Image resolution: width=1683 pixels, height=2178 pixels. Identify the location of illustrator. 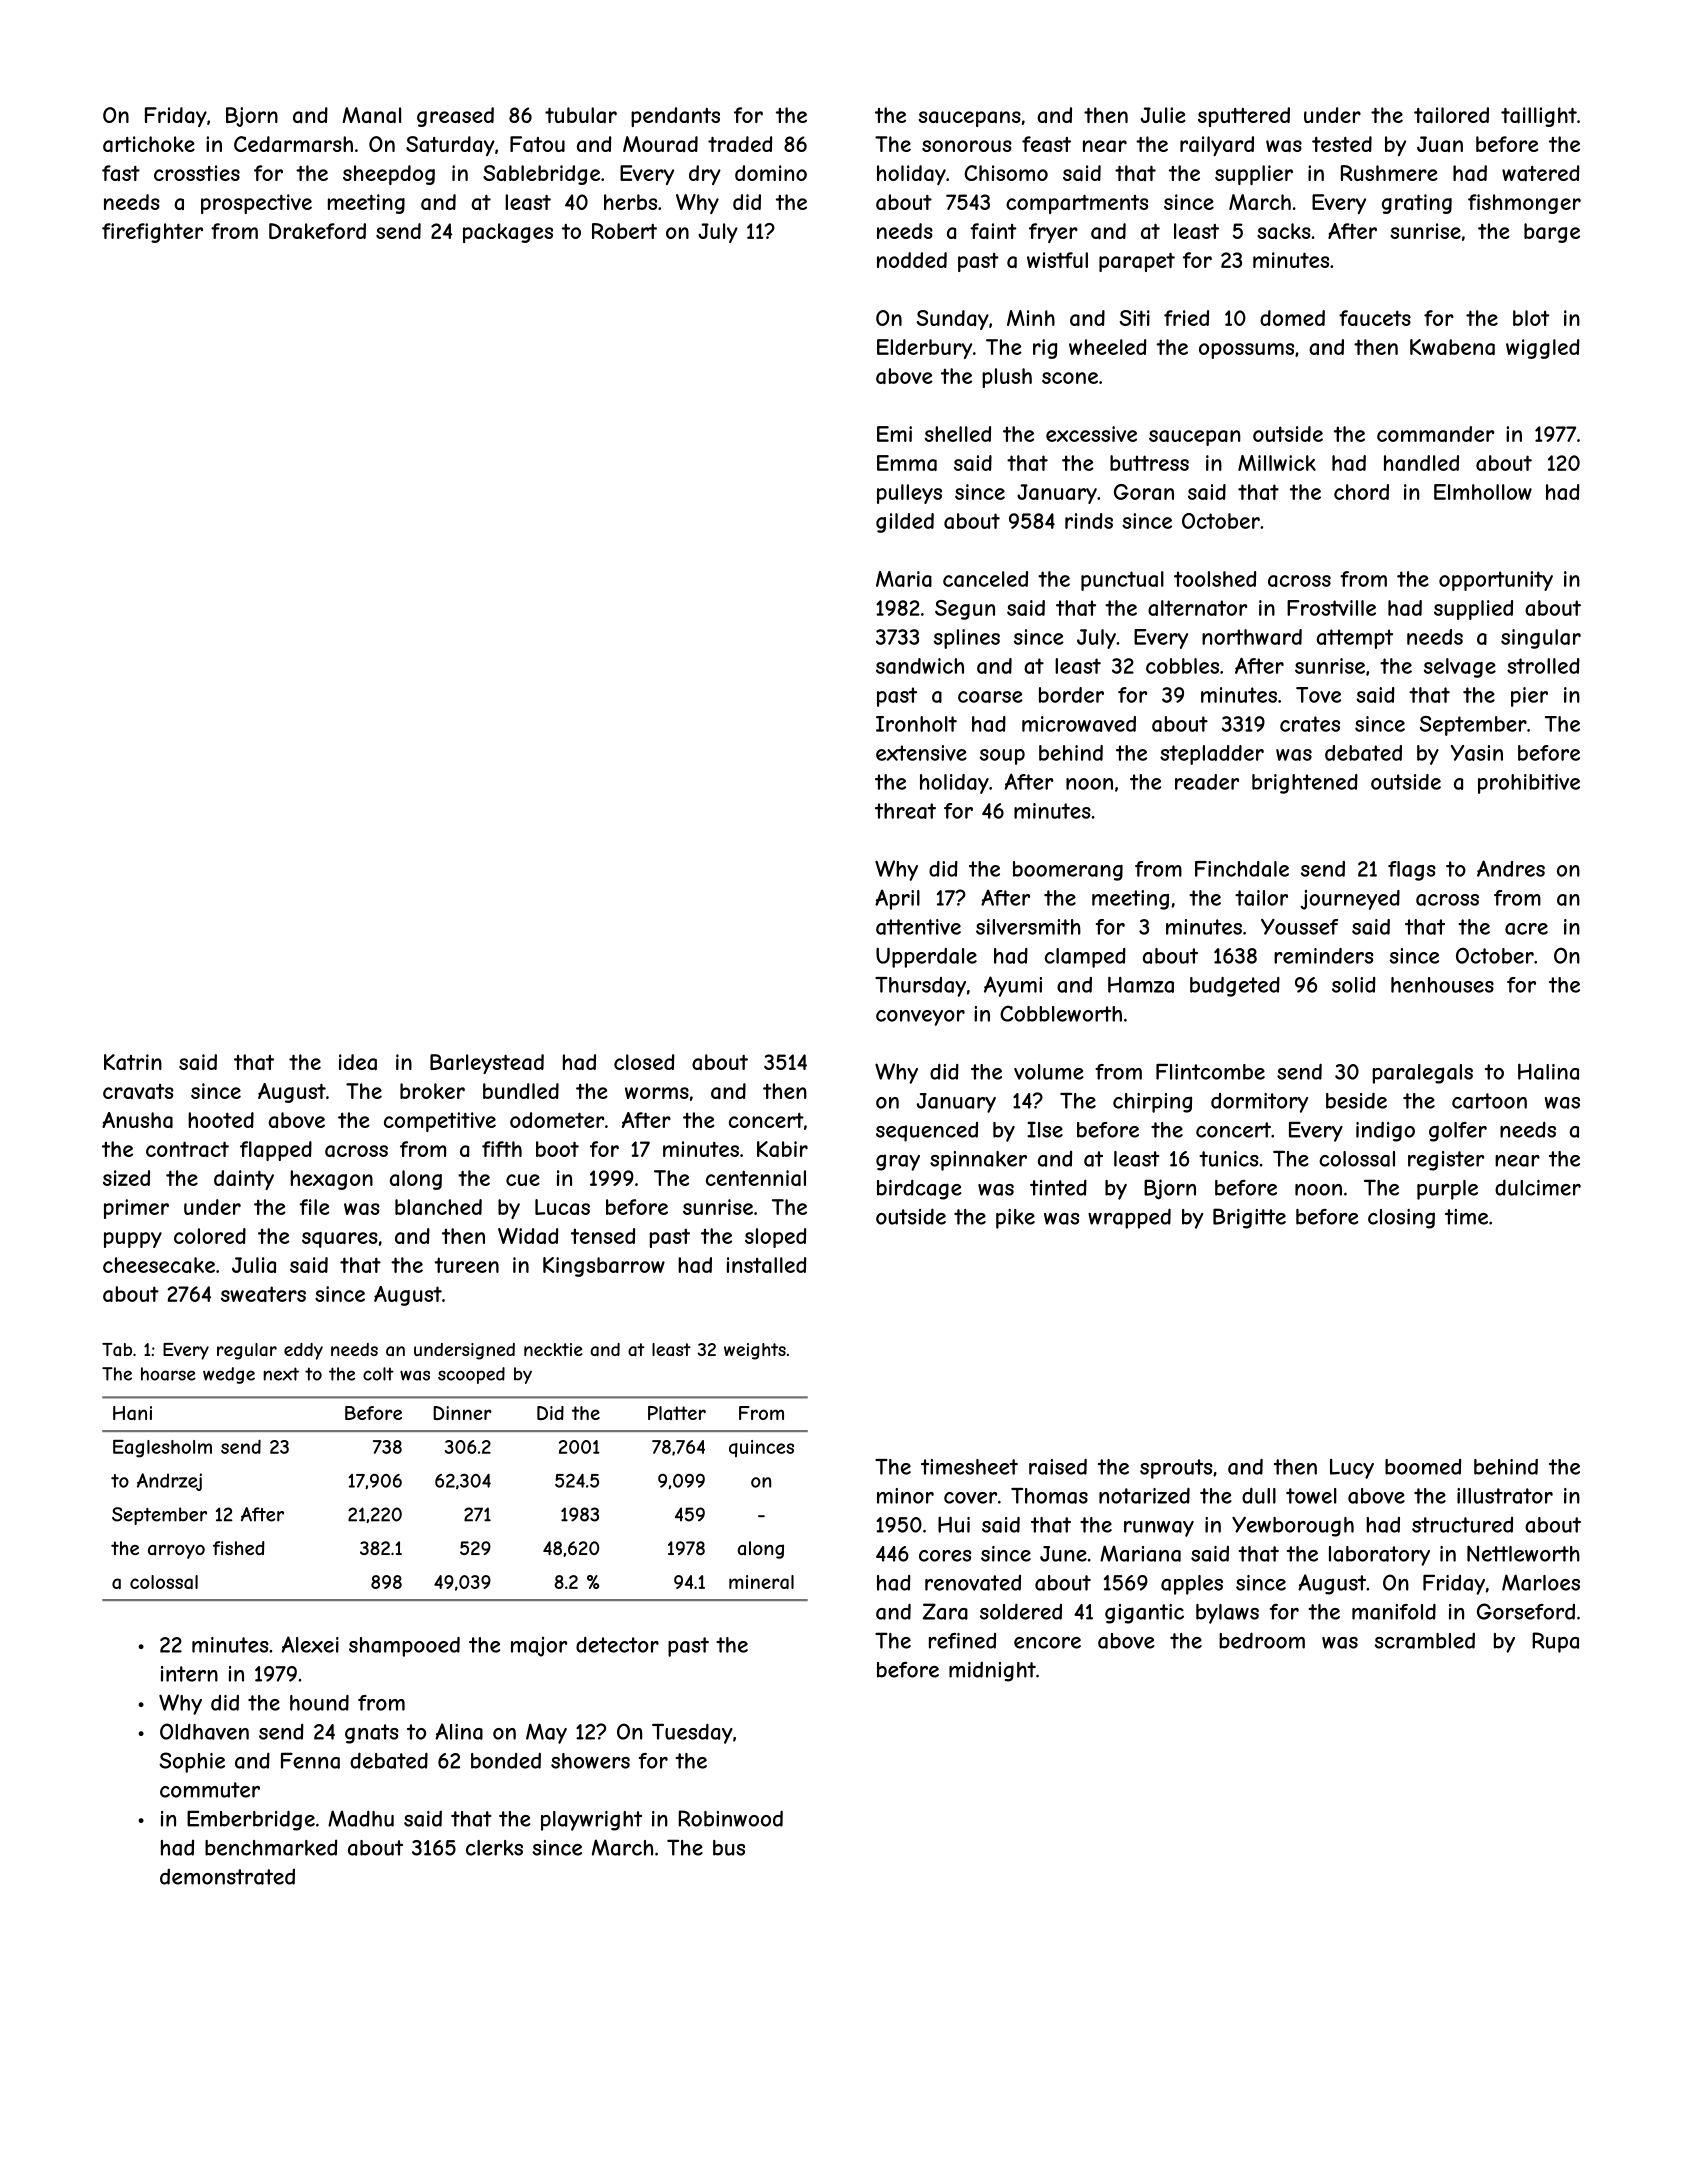
(1505, 1496).
